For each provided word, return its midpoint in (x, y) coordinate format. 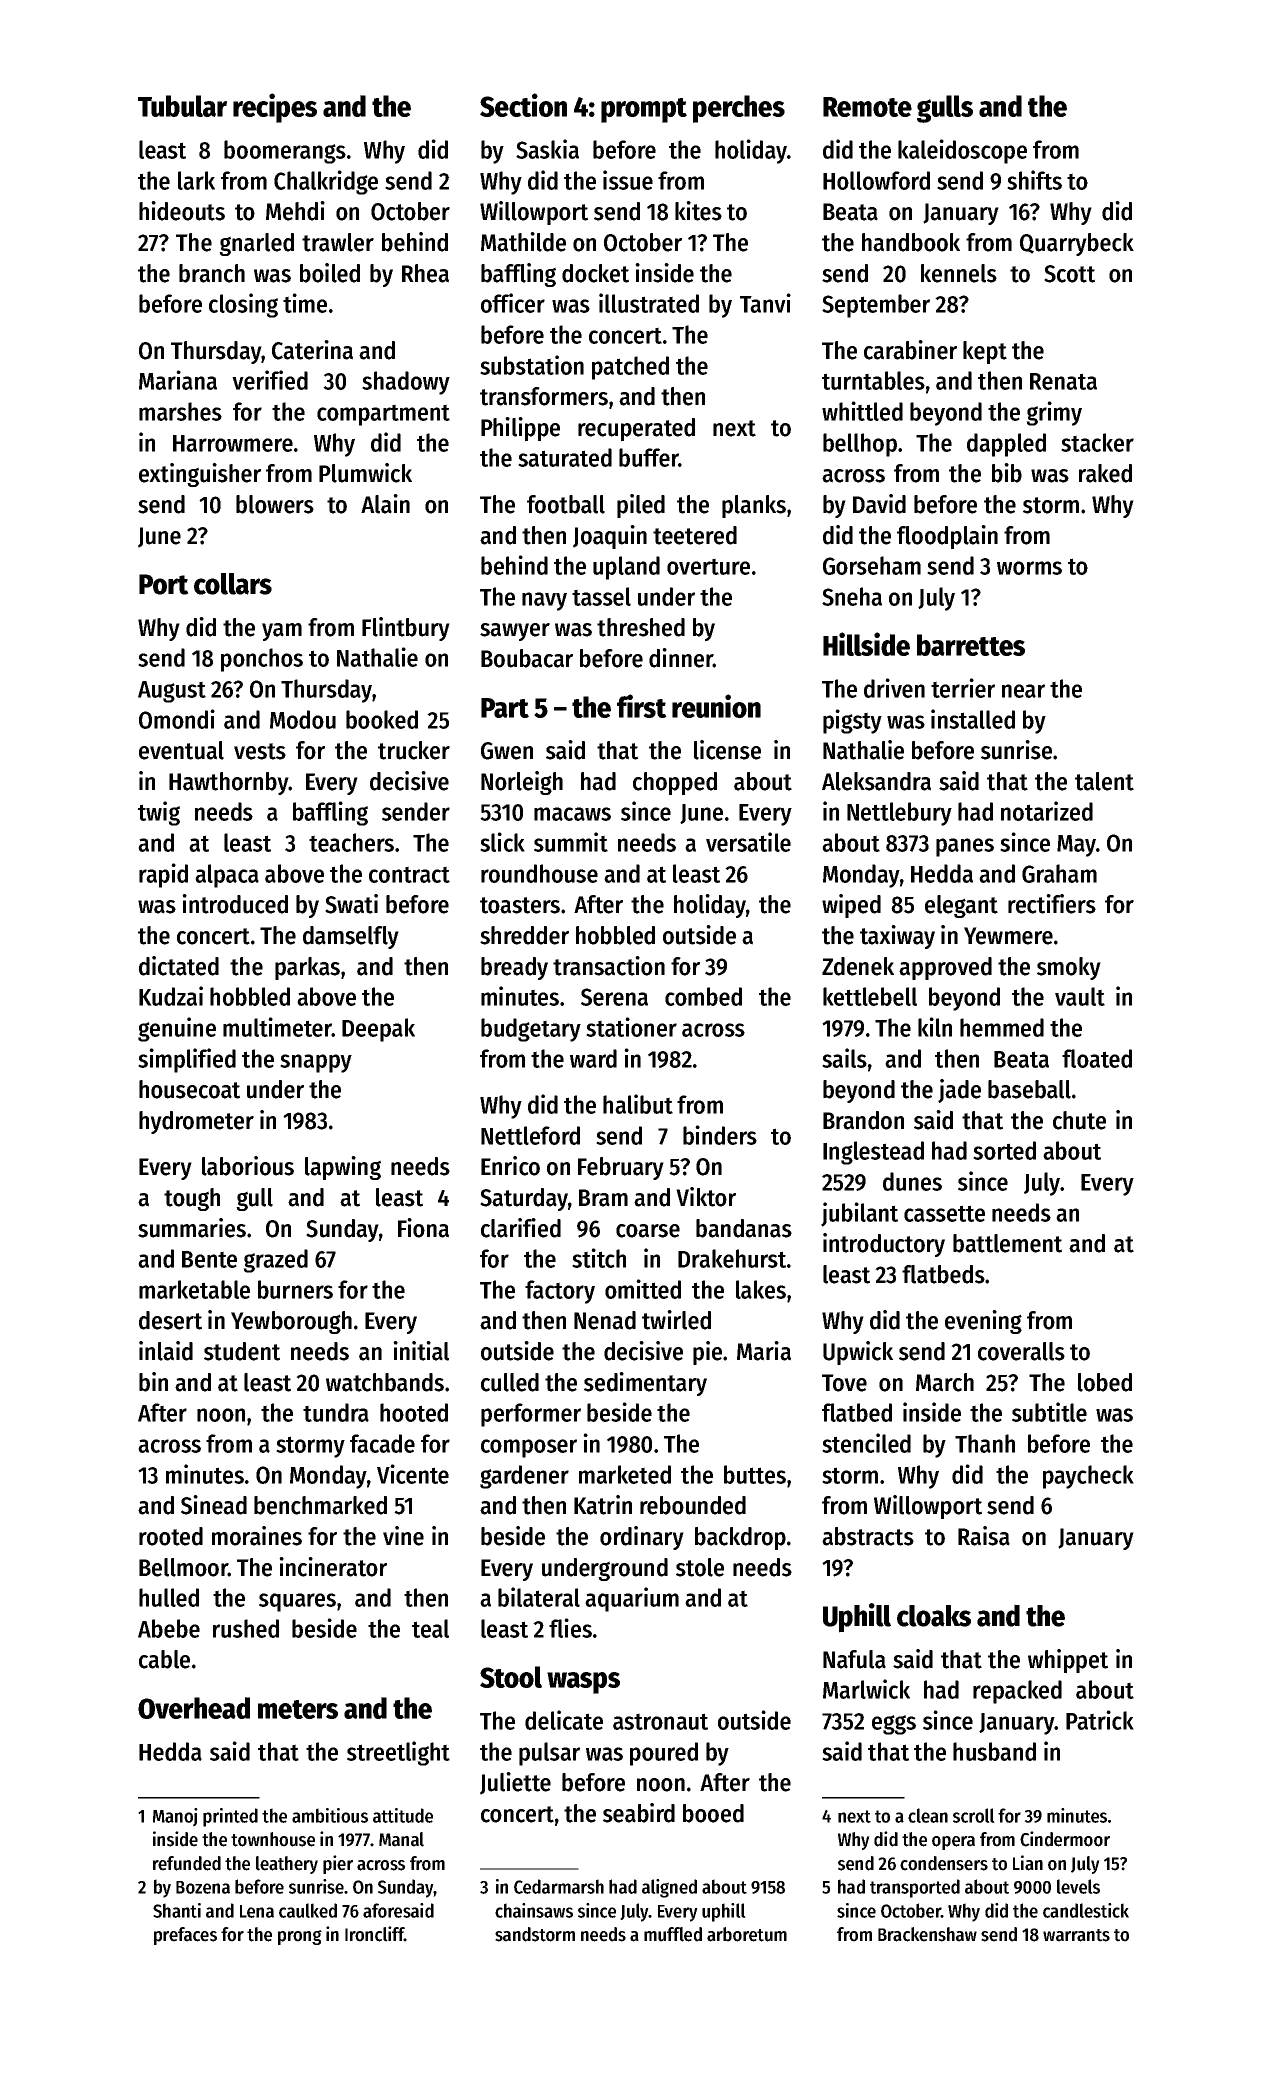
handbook (911, 242)
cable (164, 1659)
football (566, 504)
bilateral (539, 1597)
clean (928, 1815)
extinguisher (200, 475)
